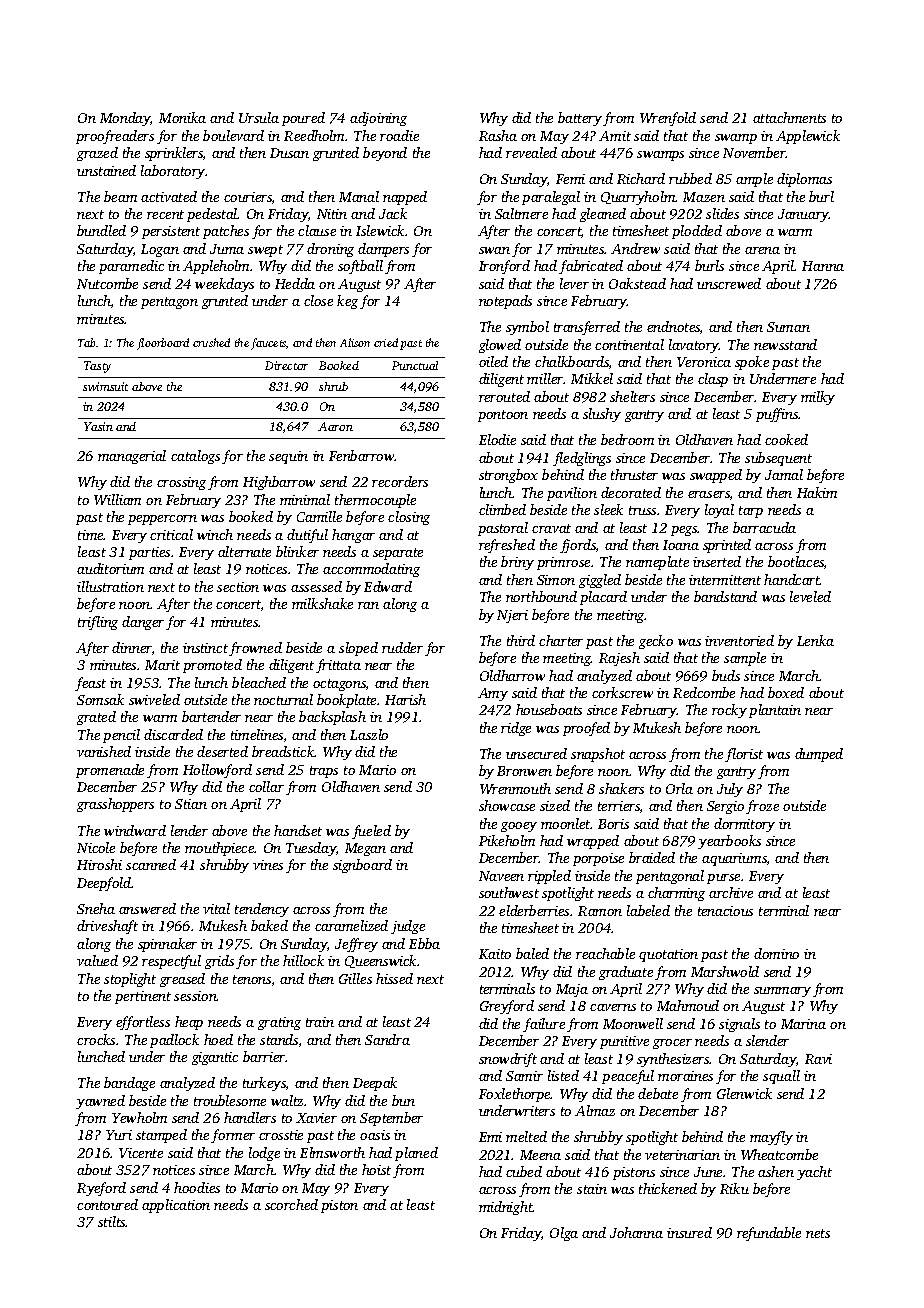 The image size is (924, 1308). What do you see at coordinates (689, 1232) in the image?
I see `insured` at bounding box center [689, 1232].
